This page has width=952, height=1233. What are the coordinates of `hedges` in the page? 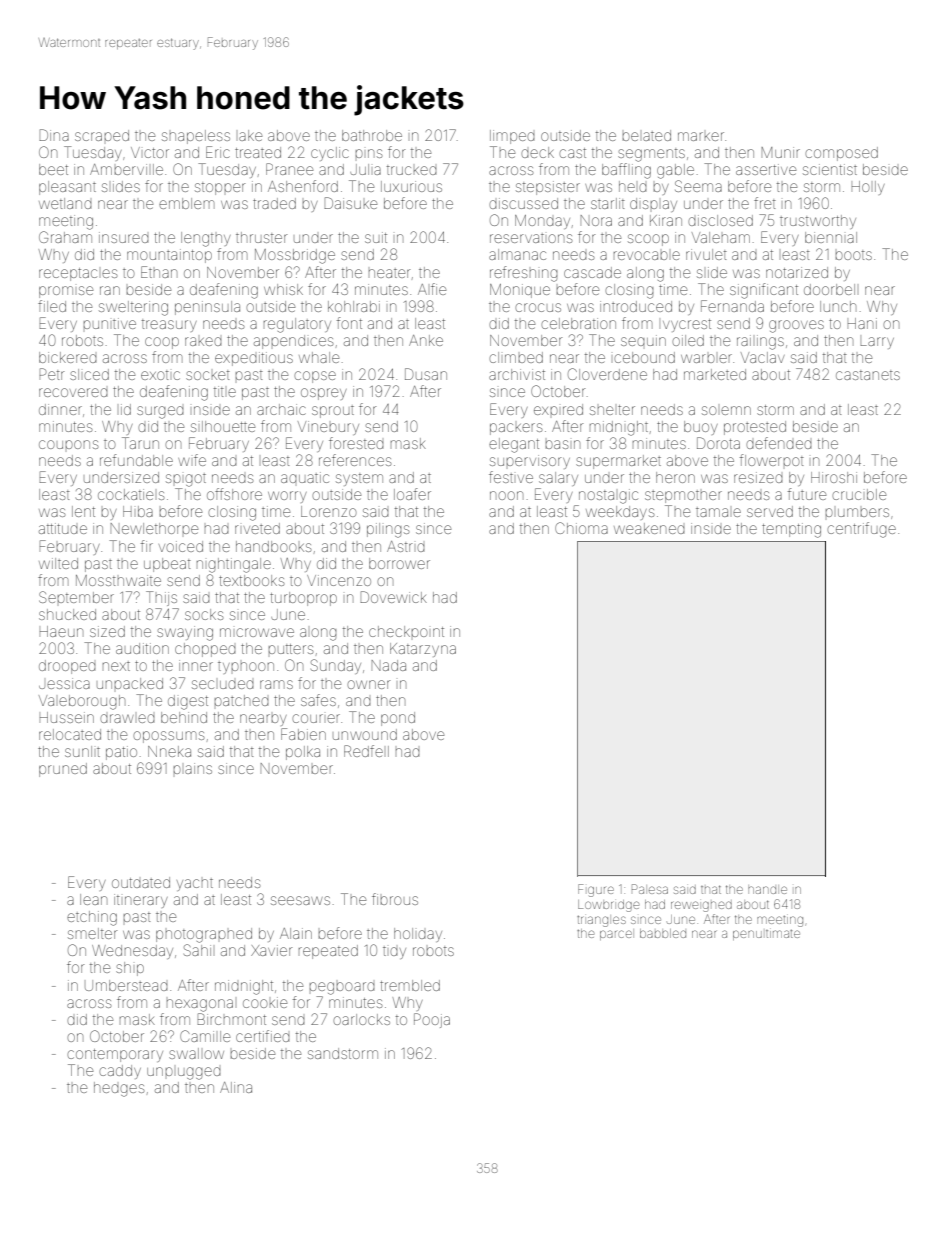 It's located at (119, 1089).
